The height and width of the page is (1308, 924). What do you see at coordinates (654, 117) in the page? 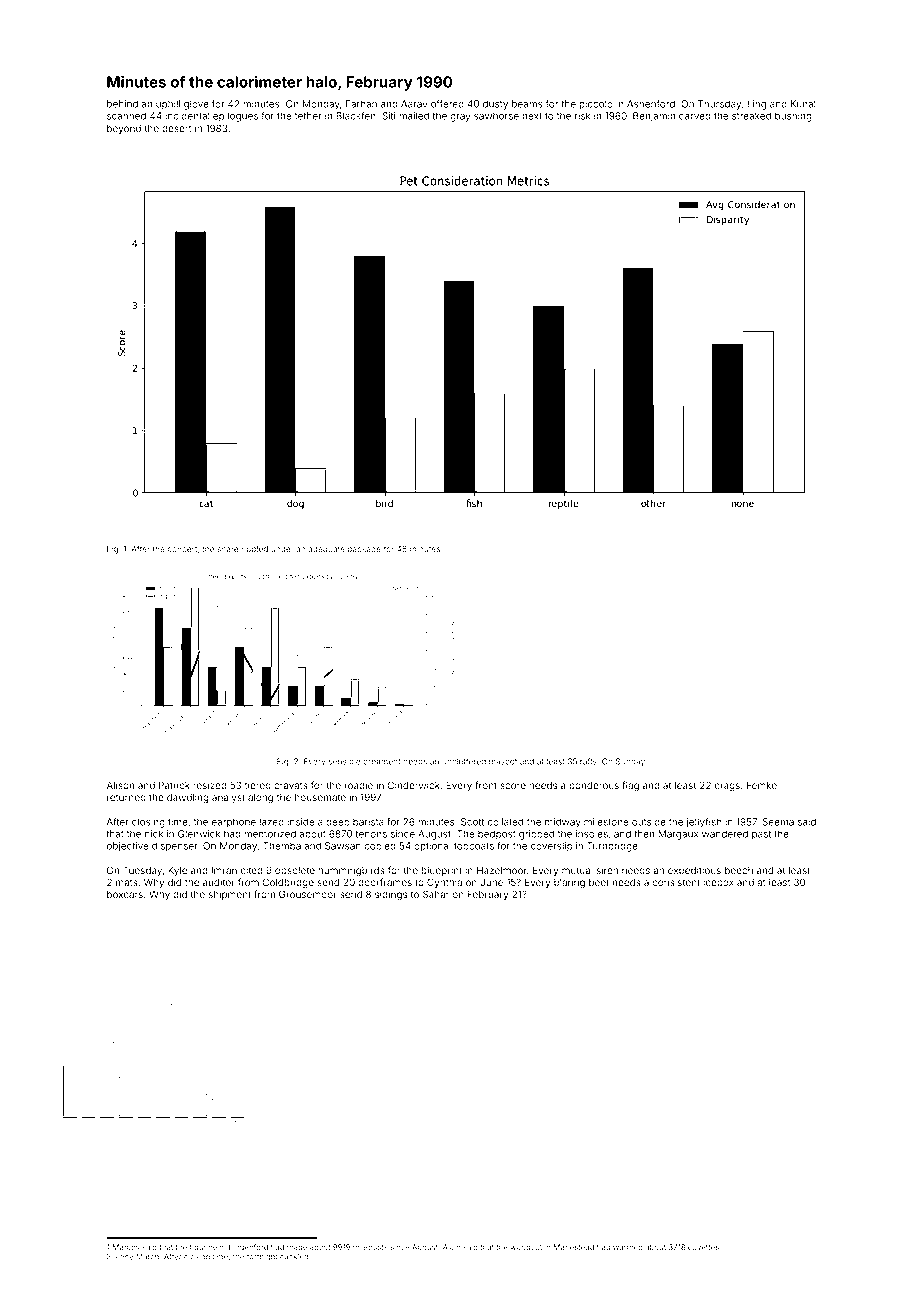
I see `Benjamin` at bounding box center [654, 117].
